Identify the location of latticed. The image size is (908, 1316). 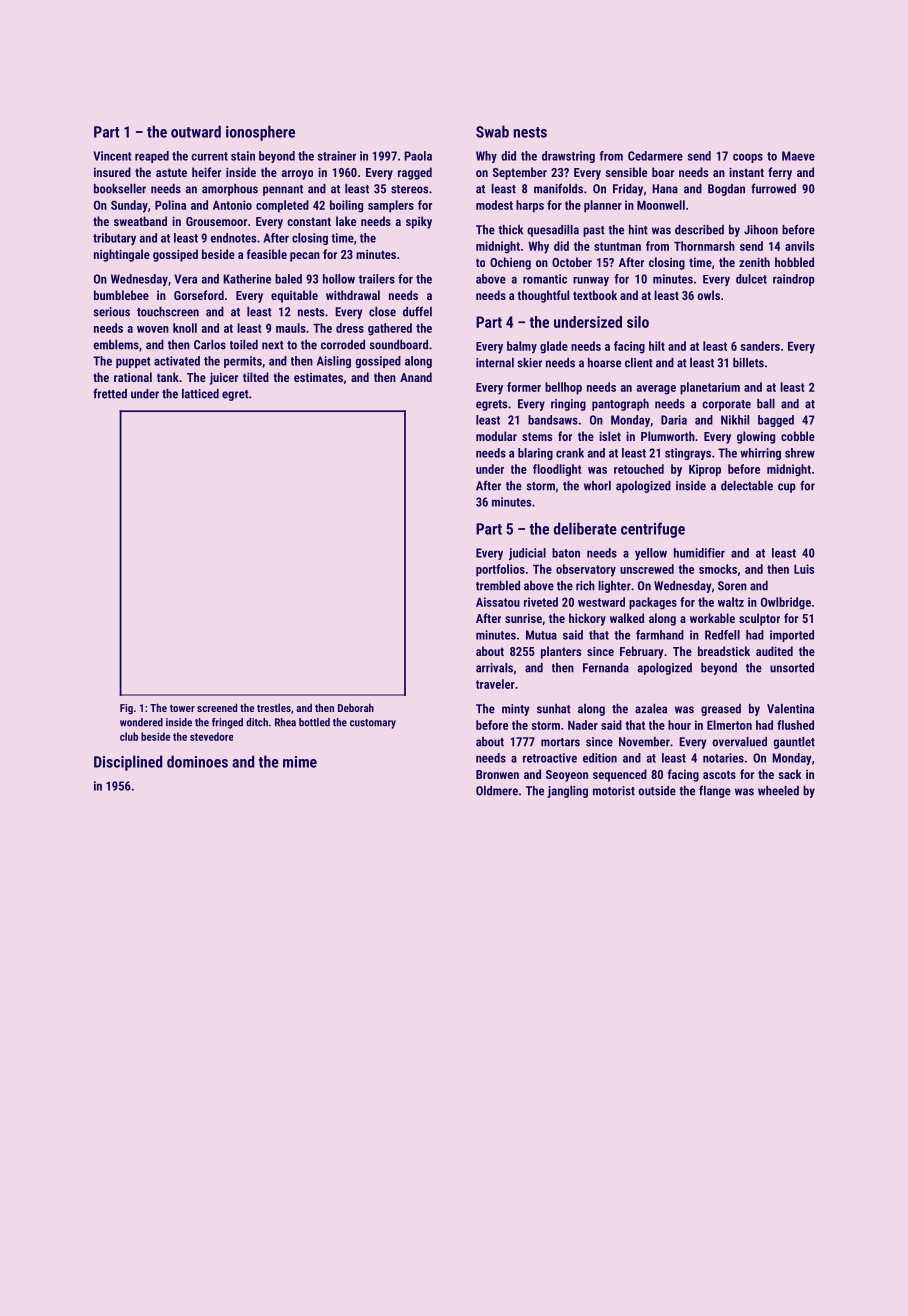
(200, 394).
